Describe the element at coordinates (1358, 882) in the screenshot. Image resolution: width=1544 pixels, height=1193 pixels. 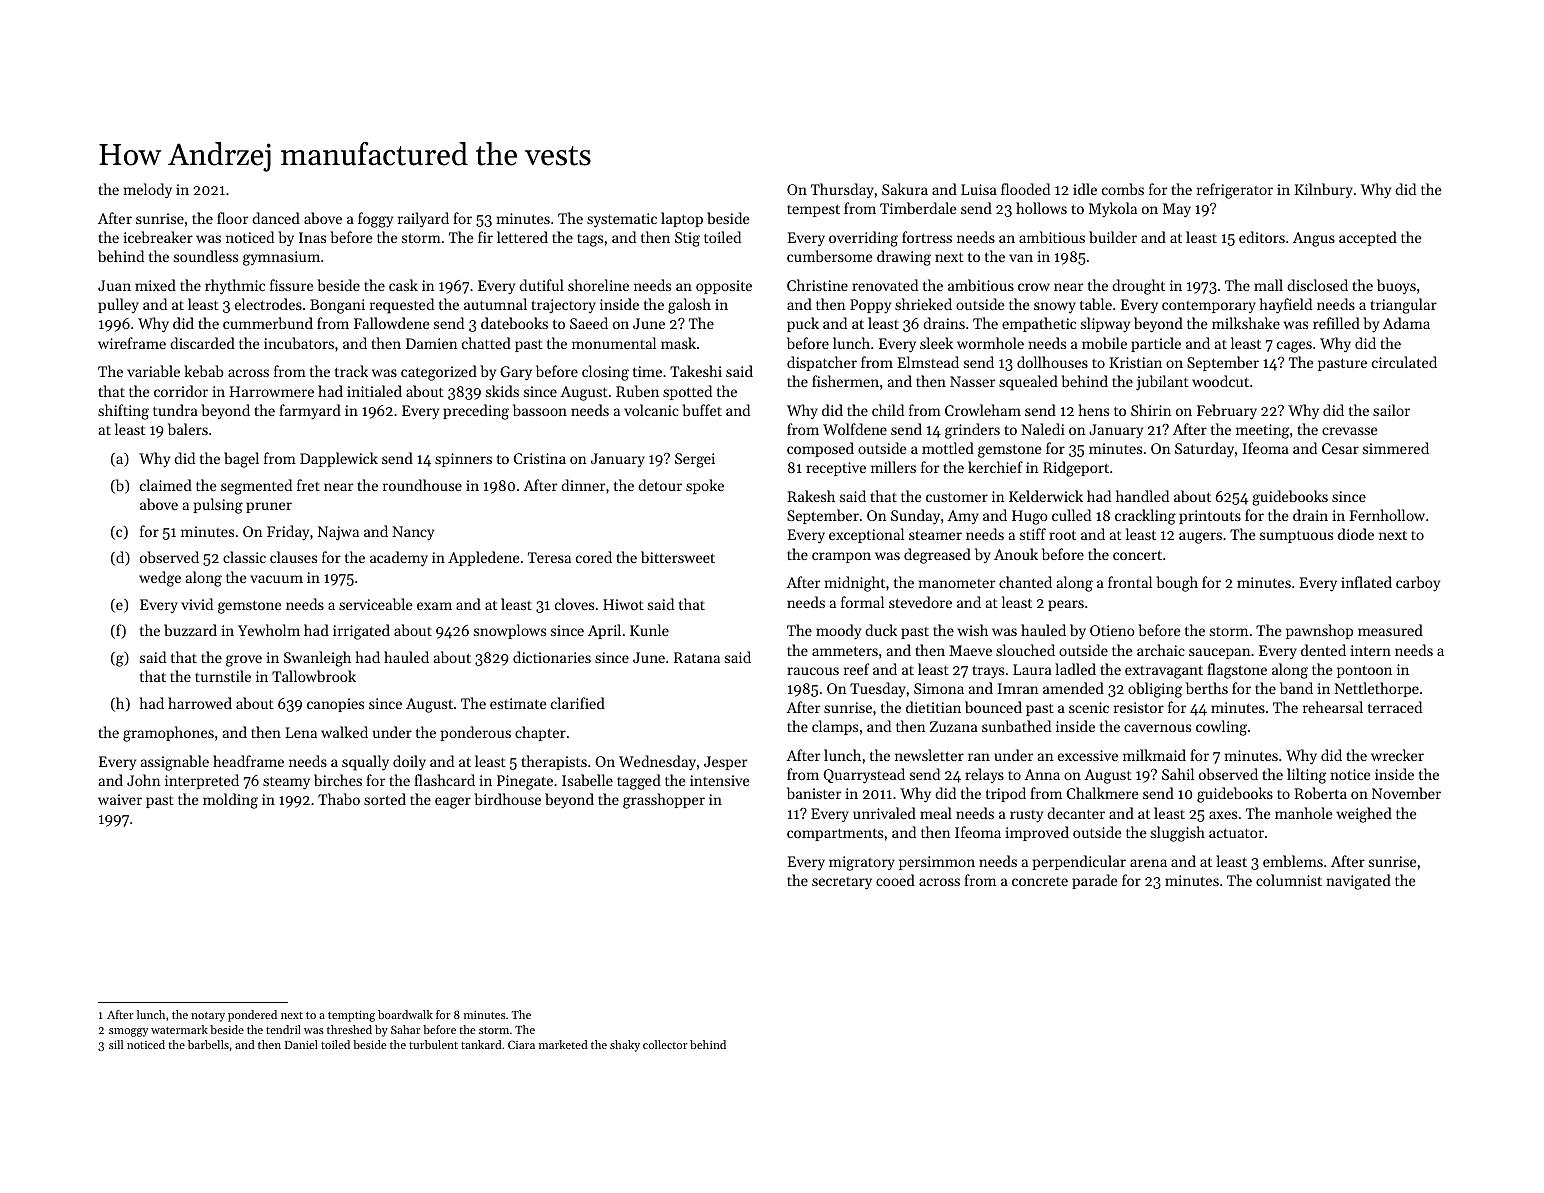
I see `navigated` at that location.
